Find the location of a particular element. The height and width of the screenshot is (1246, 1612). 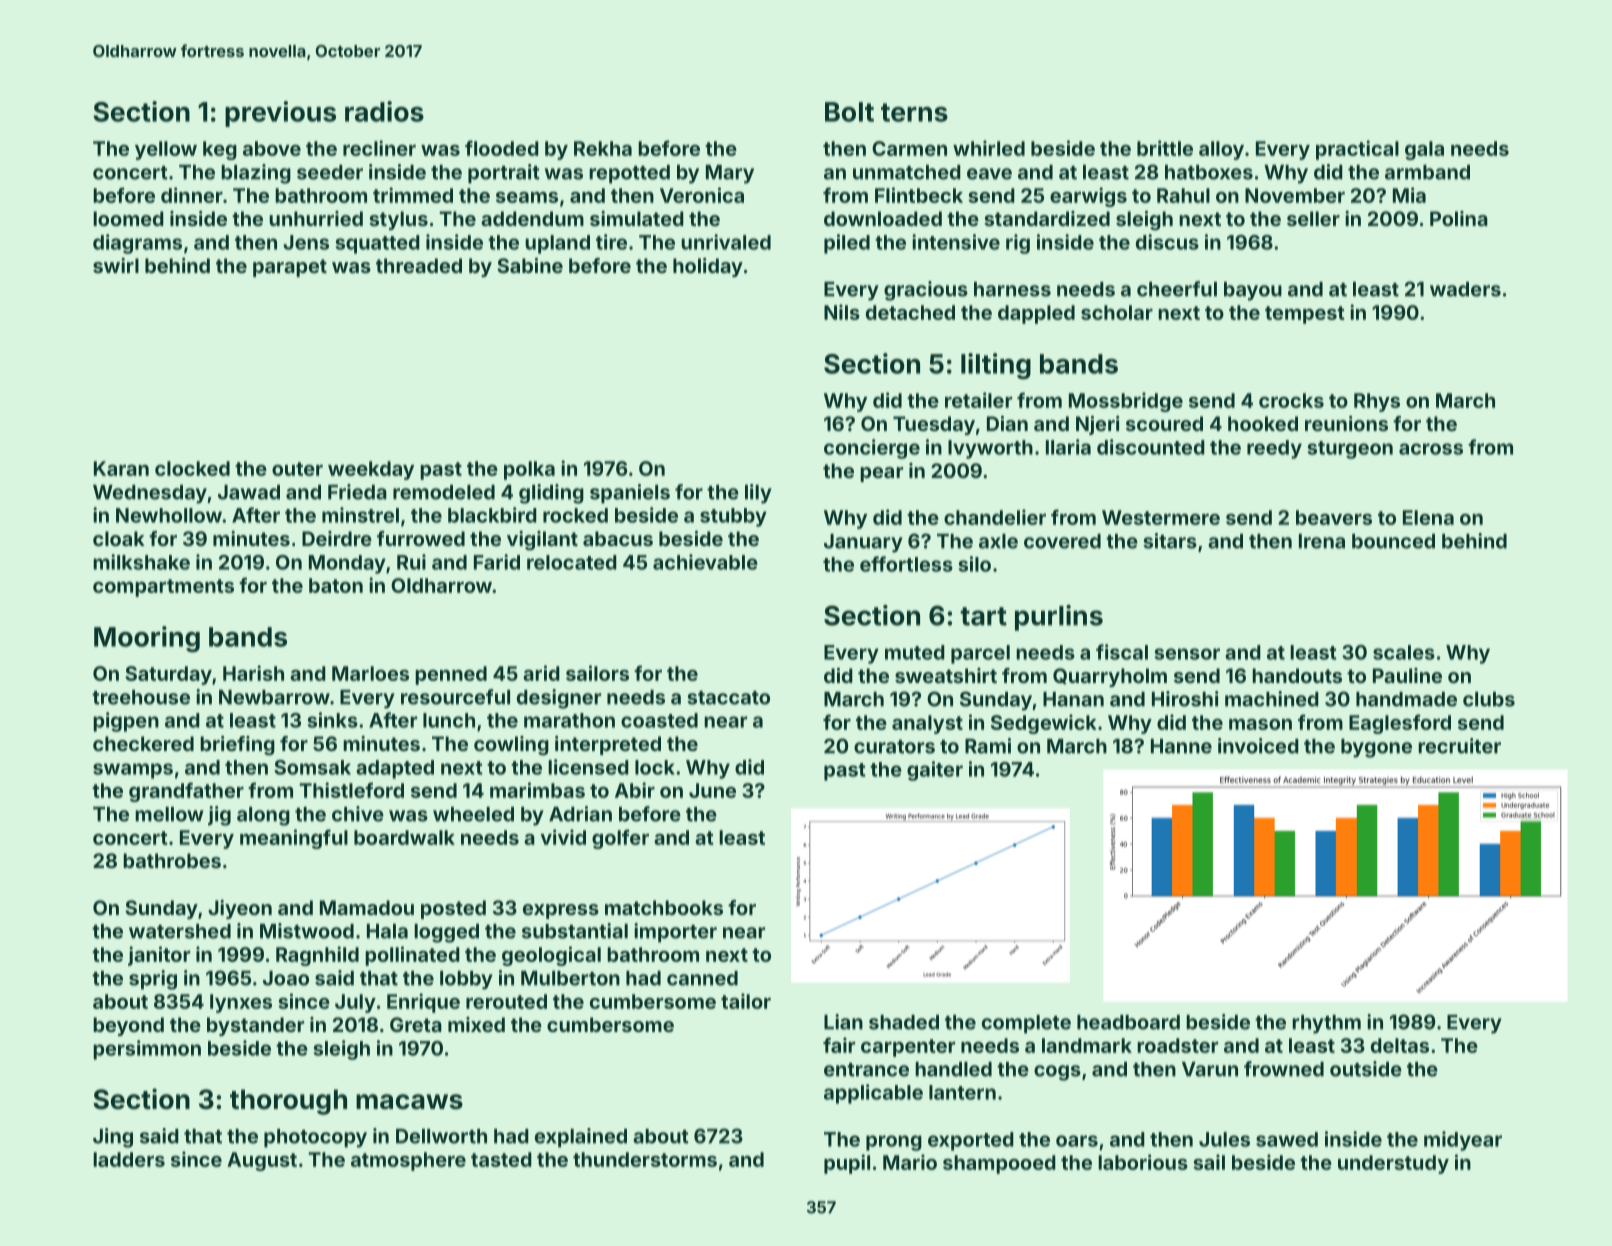

baton is located at coordinates (336, 585).
